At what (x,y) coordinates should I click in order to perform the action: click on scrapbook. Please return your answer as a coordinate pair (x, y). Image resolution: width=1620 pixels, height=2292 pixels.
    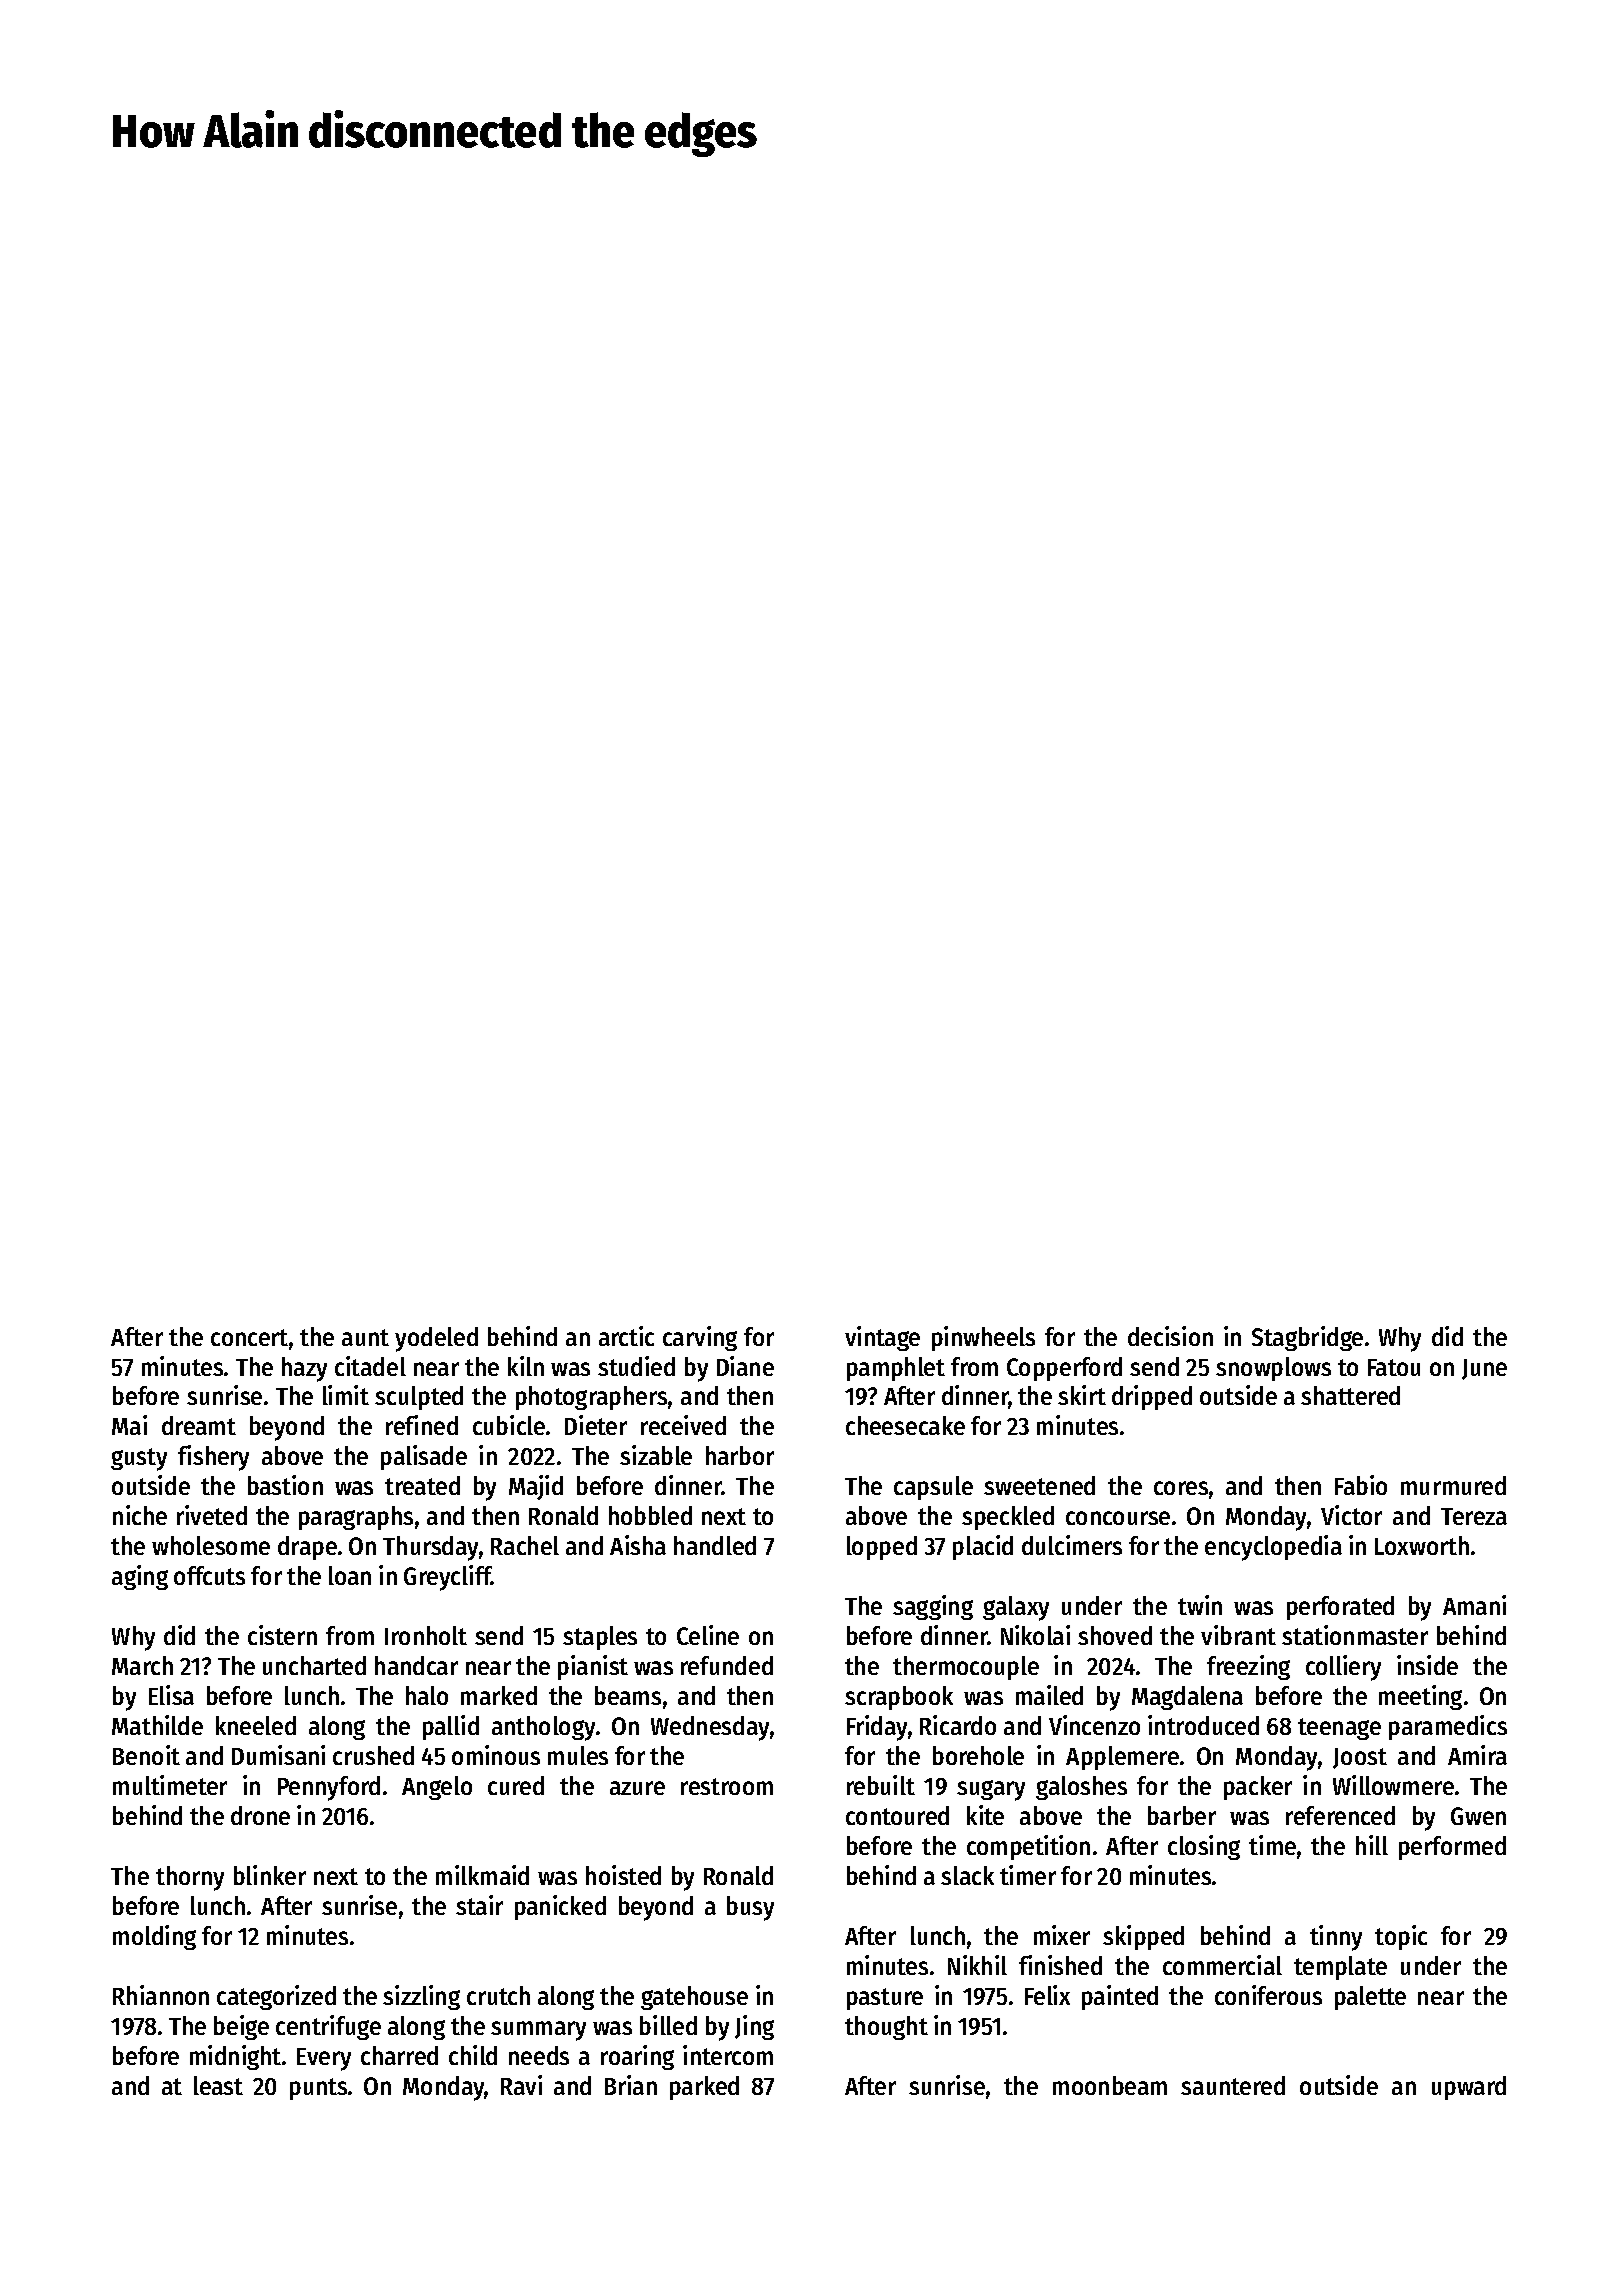
    Looking at the image, I should click on (899, 1698).
